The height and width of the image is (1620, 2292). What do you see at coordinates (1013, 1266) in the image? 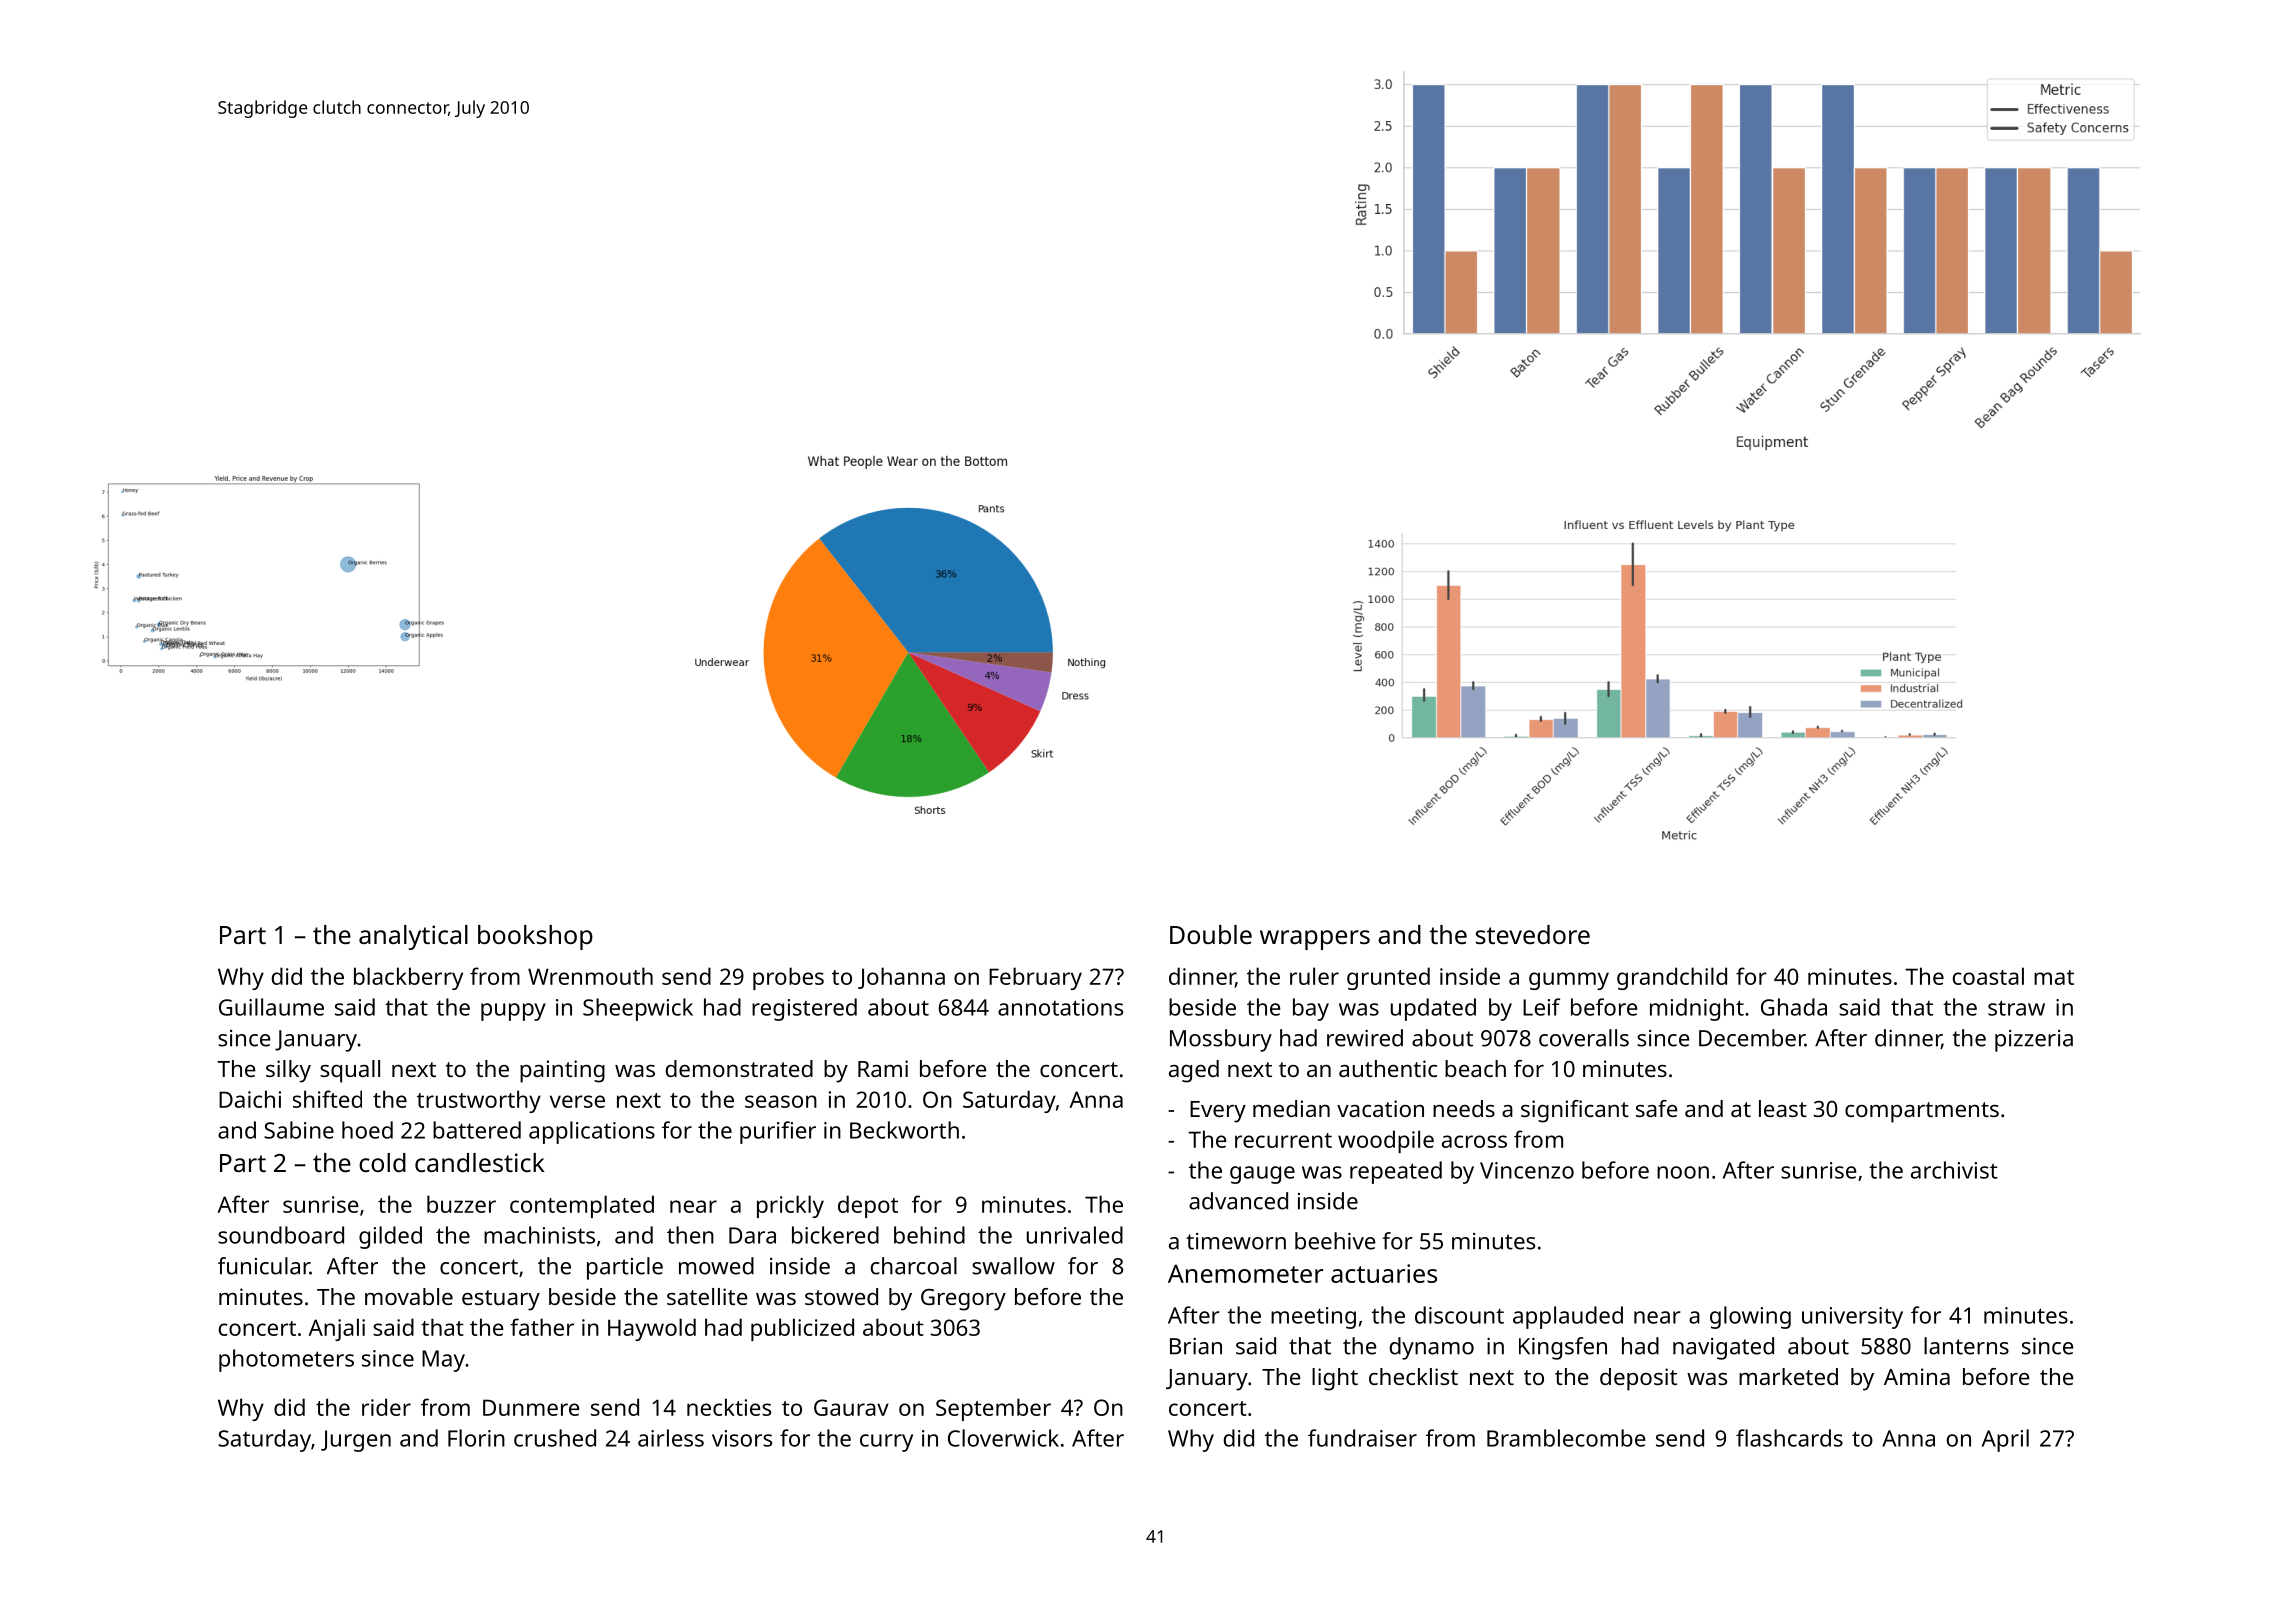
I see `swallow` at bounding box center [1013, 1266].
